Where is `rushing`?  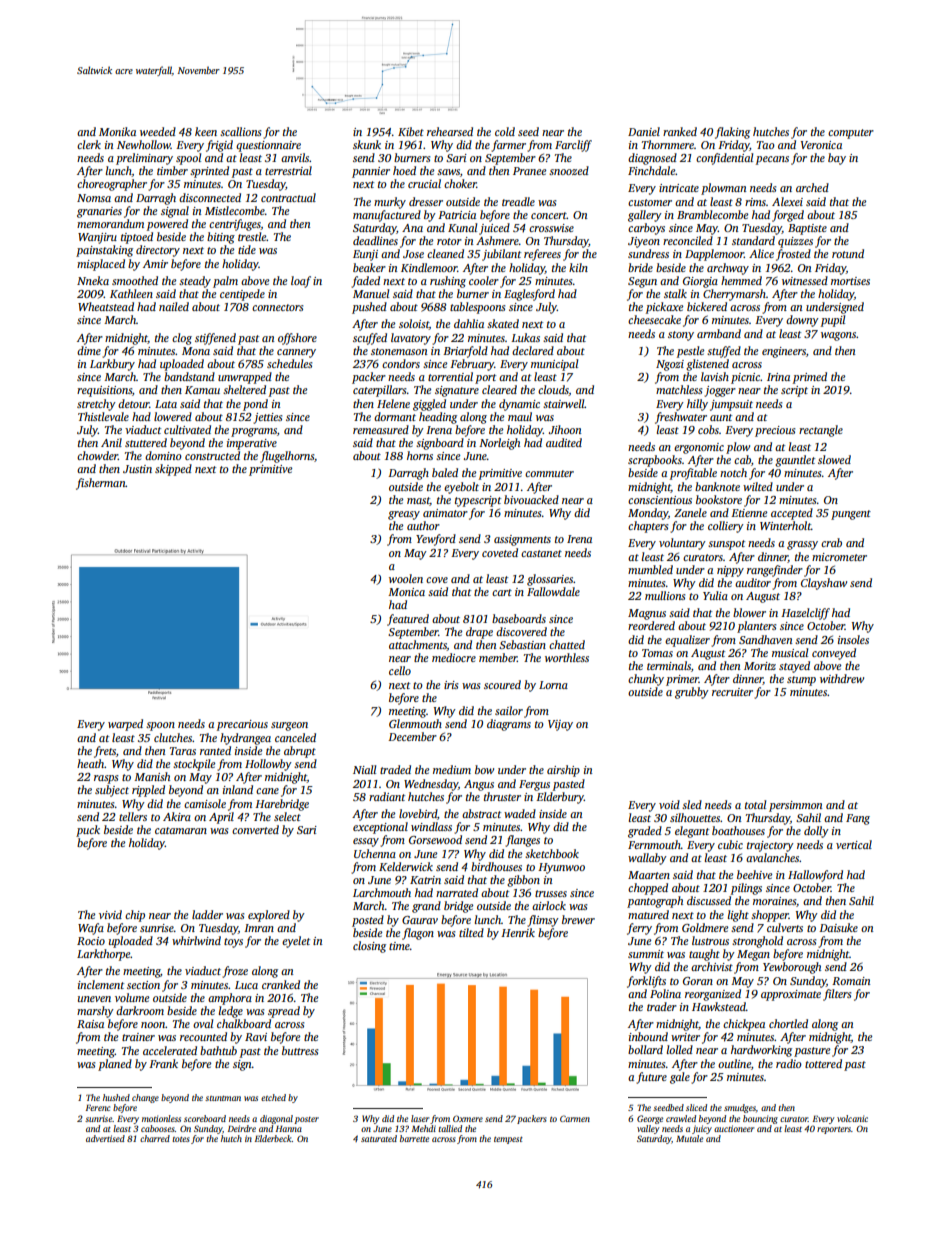 rushing is located at coordinates (448, 282).
